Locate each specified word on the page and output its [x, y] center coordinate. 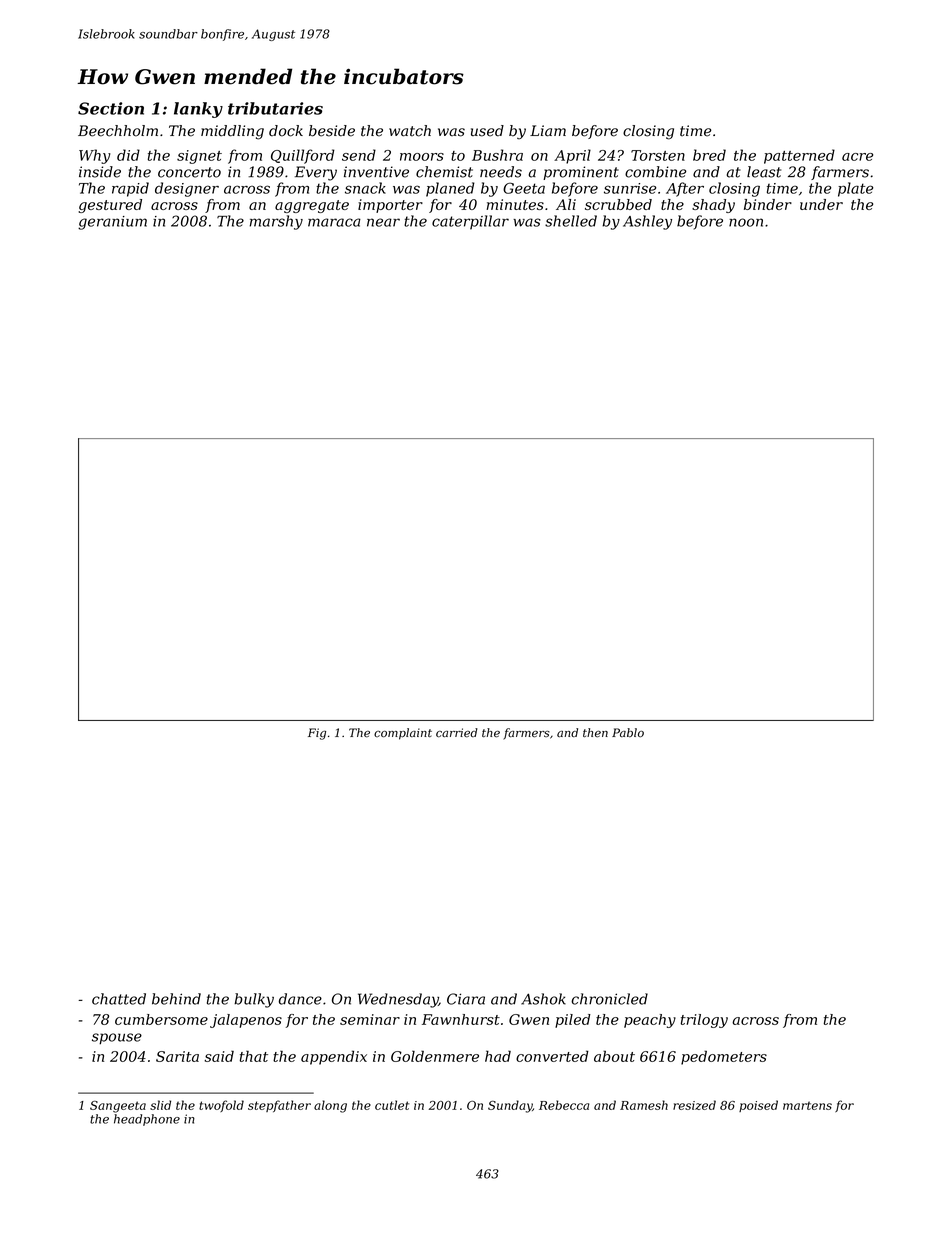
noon [746, 222]
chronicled [609, 999]
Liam [548, 131]
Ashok [543, 999]
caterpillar [470, 222]
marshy [276, 222]
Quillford [303, 156]
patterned [799, 156]
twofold [221, 1106]
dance [300, 999]
